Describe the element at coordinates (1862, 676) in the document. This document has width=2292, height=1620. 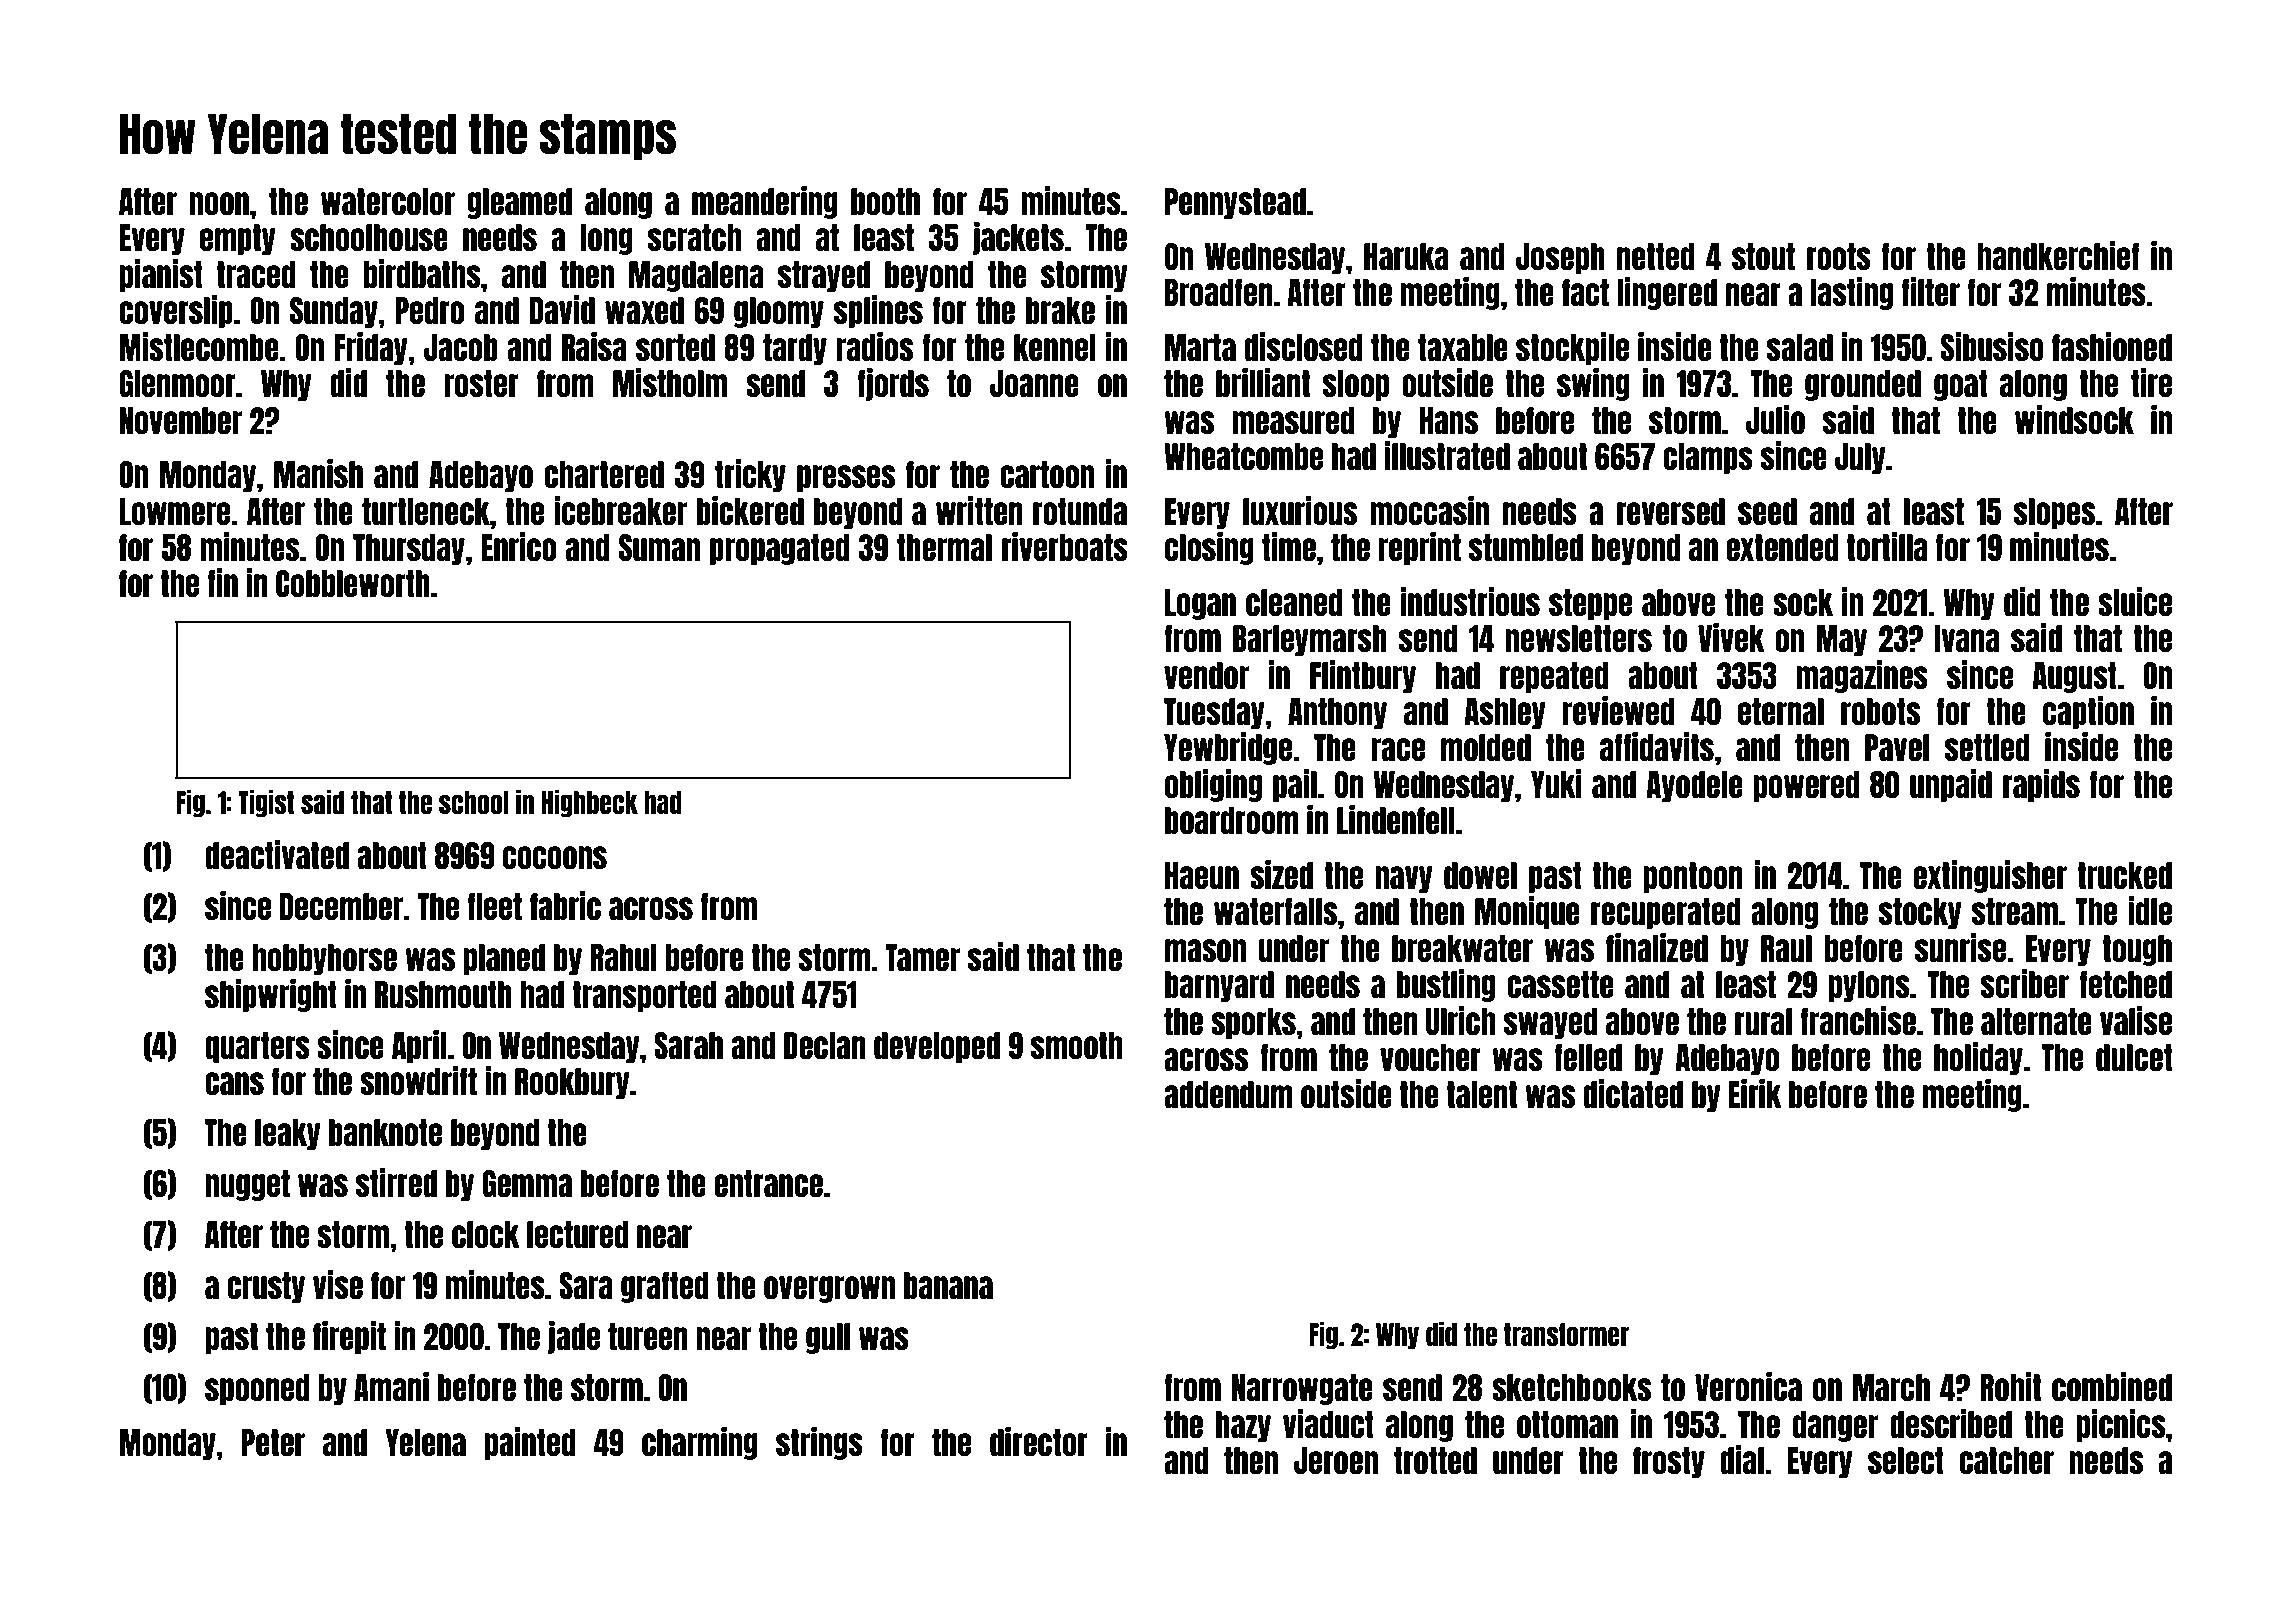
I see `magazines` at that location.
